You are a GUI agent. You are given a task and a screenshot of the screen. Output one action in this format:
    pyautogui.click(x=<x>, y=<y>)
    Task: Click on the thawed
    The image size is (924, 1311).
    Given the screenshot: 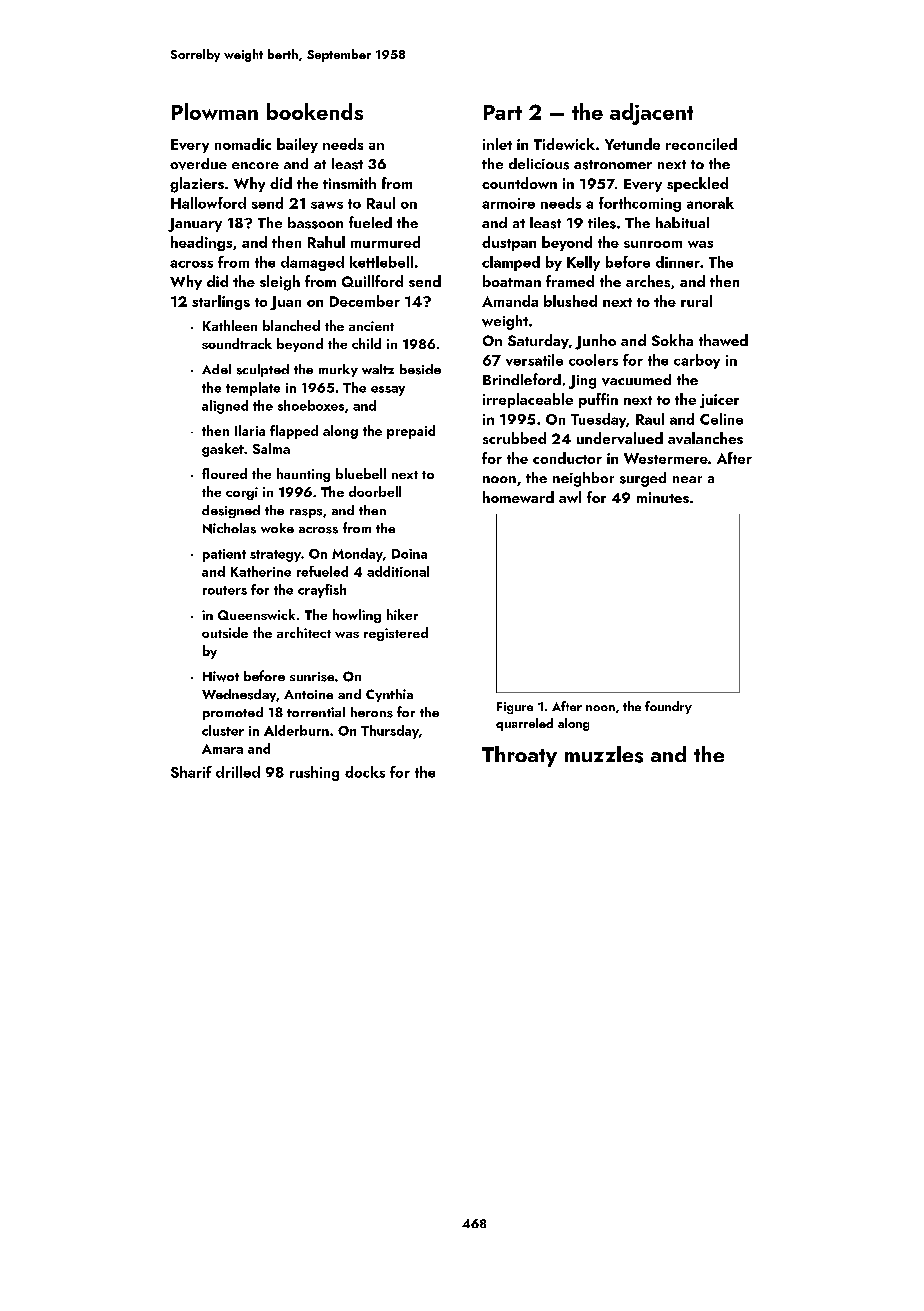 What is the action you would take?
    pyautogui.click(x=723, y=340)
